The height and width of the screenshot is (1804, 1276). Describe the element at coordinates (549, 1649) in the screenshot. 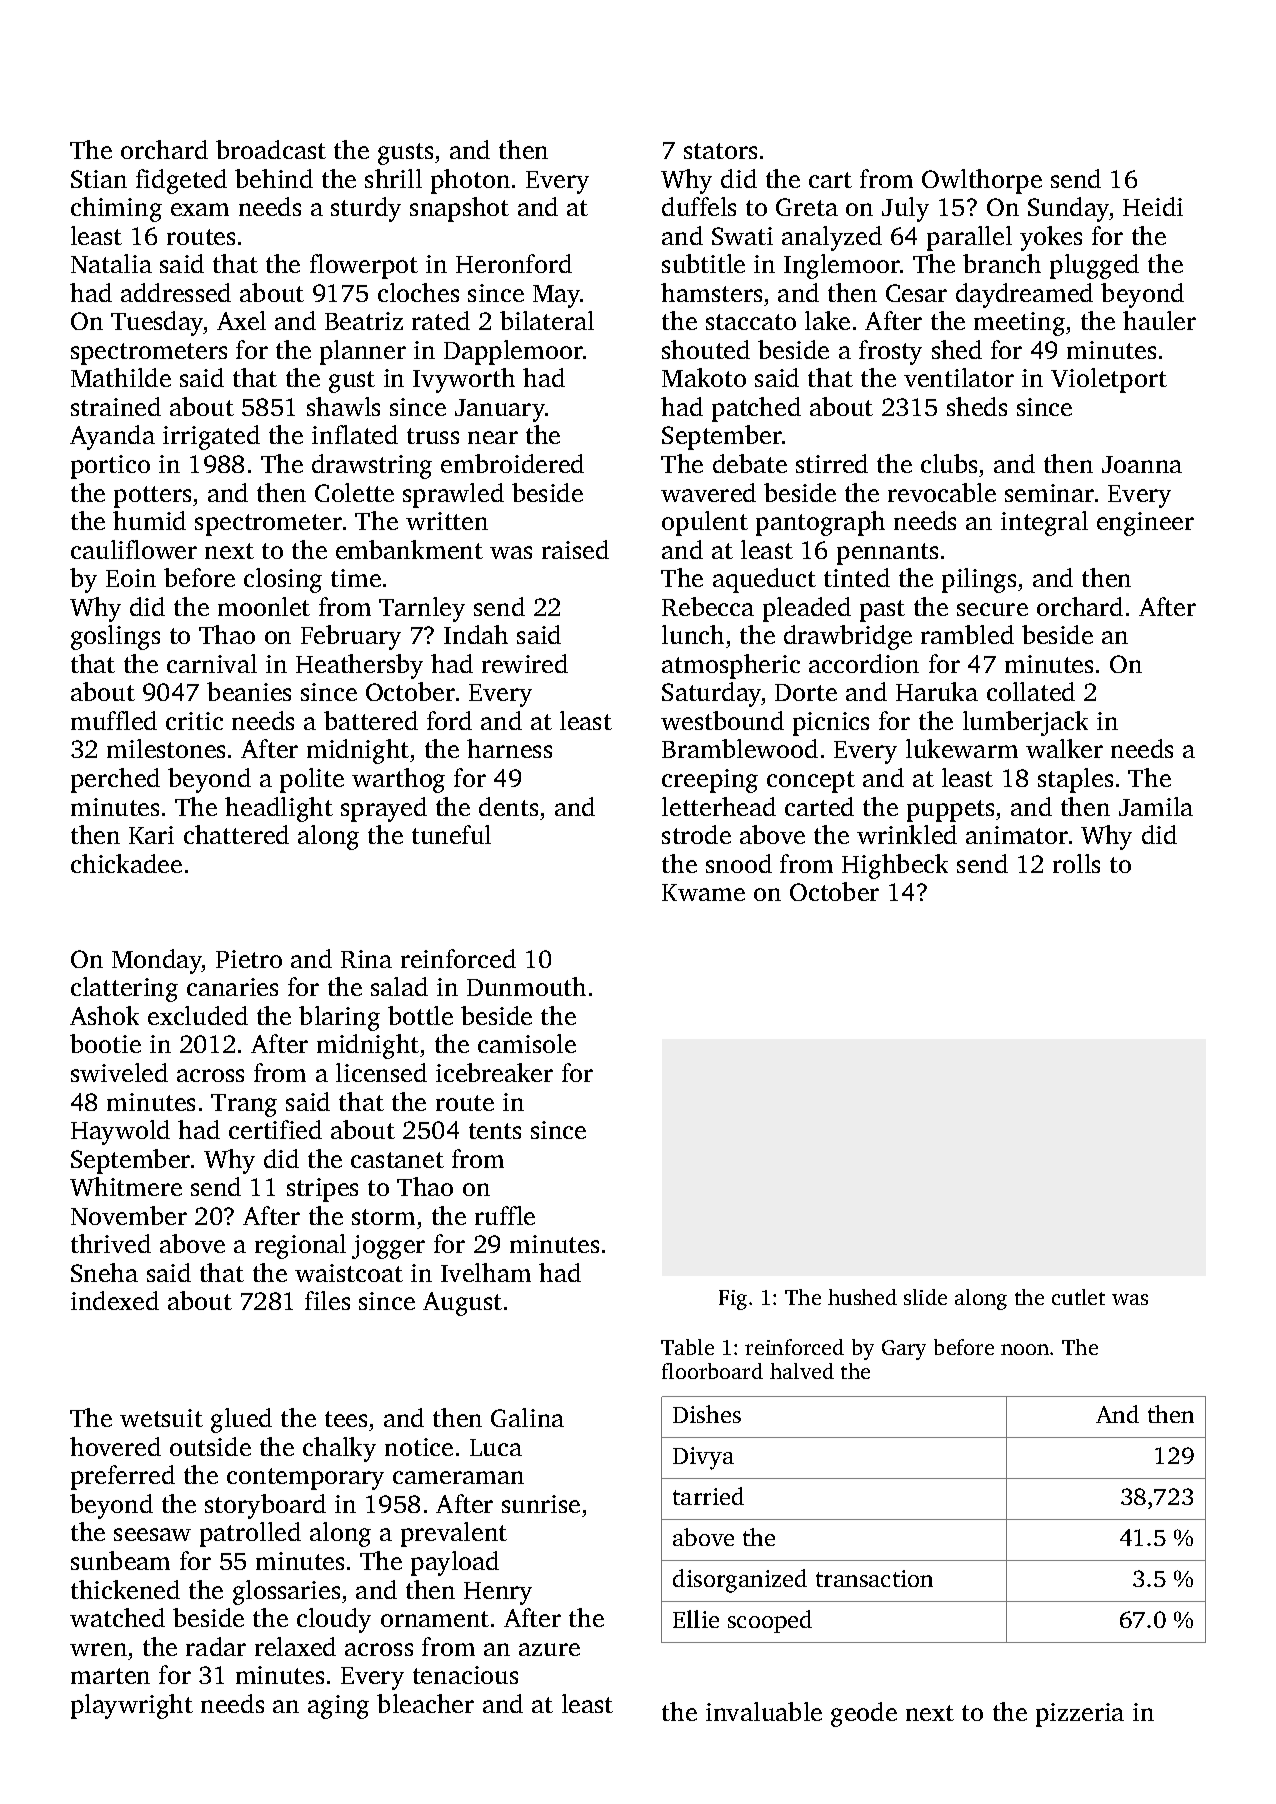

I see `azure` at that location.
